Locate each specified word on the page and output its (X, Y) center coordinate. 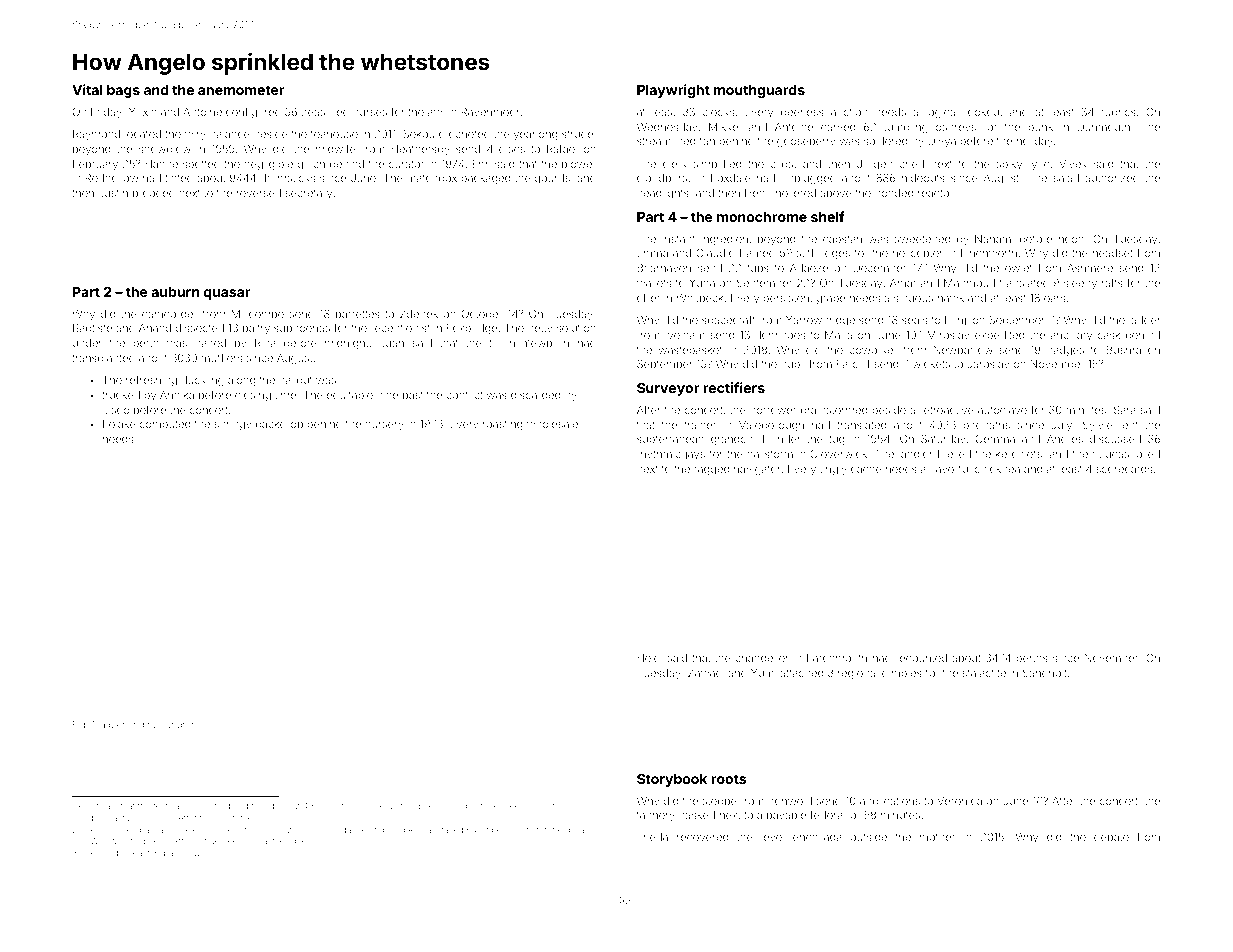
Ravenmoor (490, 112)
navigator (757, 470)
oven (90, 853)
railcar (161, 724)
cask (1109, 335)
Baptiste (92, 329)
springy (232, 425)
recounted (921, 658)
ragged (712, 470)
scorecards (1124, 469)
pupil (793, 365)
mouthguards (759, 91)
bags (123, 91)
